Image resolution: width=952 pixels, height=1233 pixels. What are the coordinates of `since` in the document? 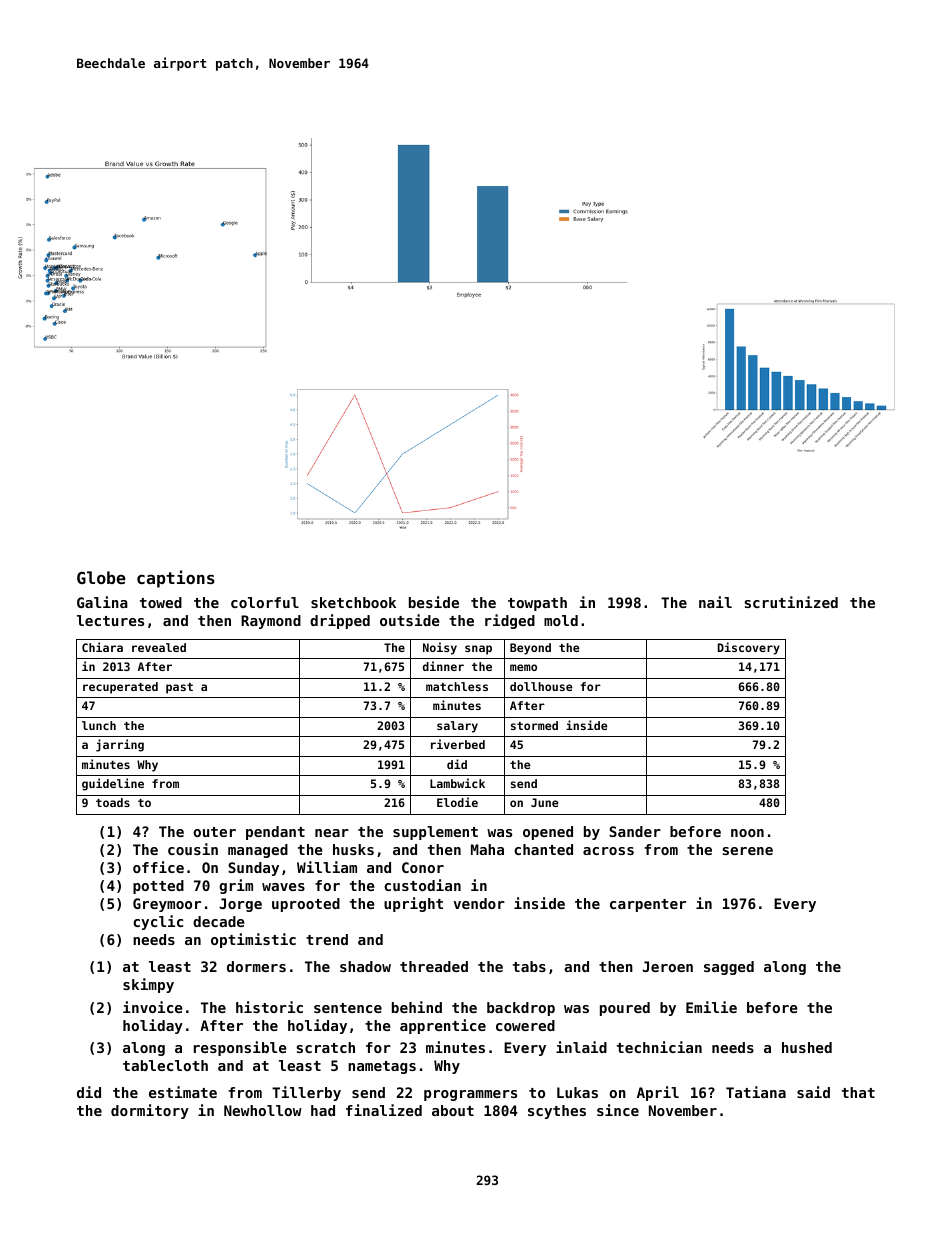 It's located at (618, 1110).
